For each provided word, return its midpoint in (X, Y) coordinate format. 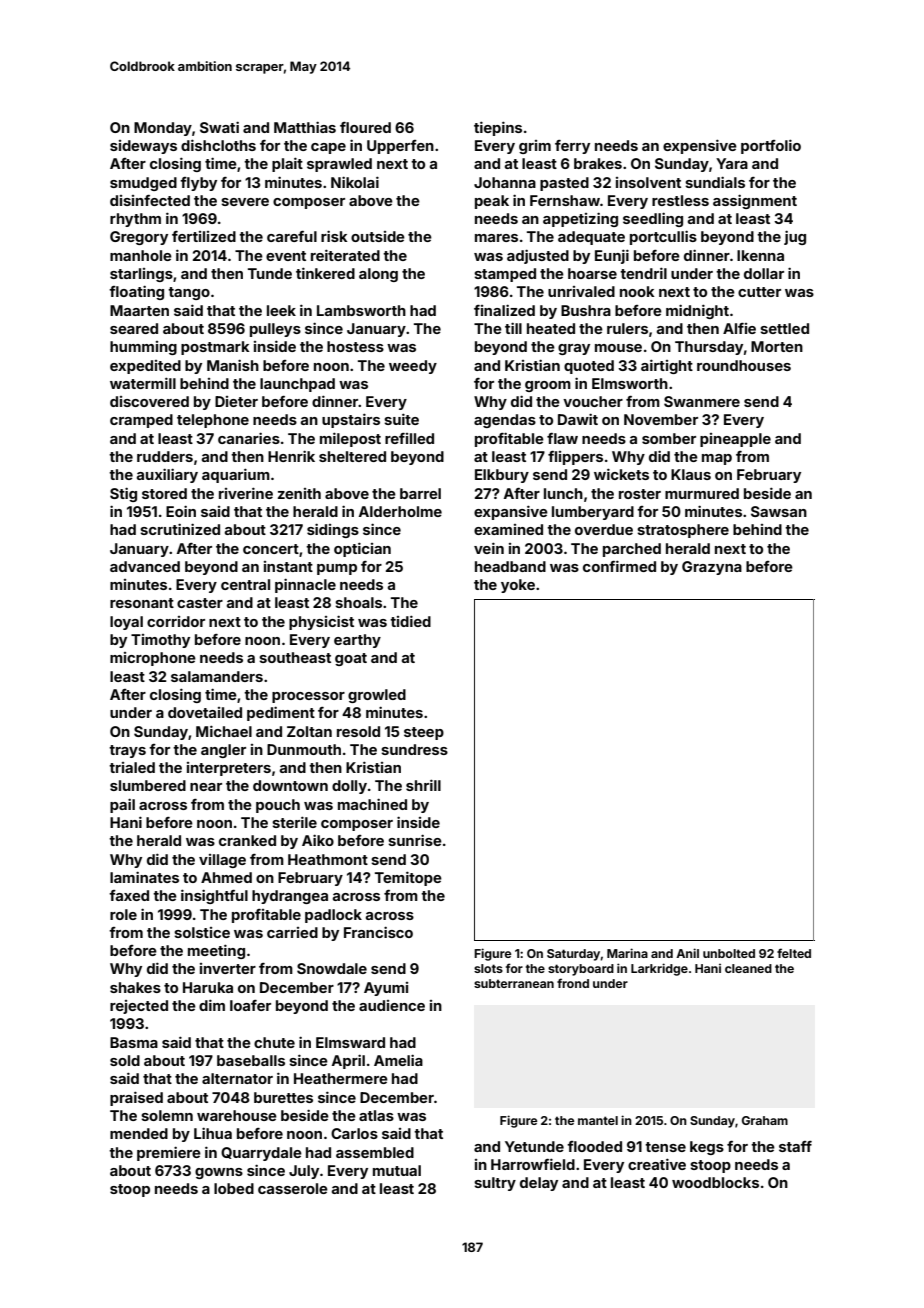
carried (292, 932)
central (245, 584)
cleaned (748, 968)
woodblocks (715, 1182)
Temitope (408, 878)
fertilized (204, 236)
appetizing (580, 219)
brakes (598, 163)
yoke (518, 586)
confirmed (619, 566)
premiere (169, 1153)
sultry (495, 1184)
